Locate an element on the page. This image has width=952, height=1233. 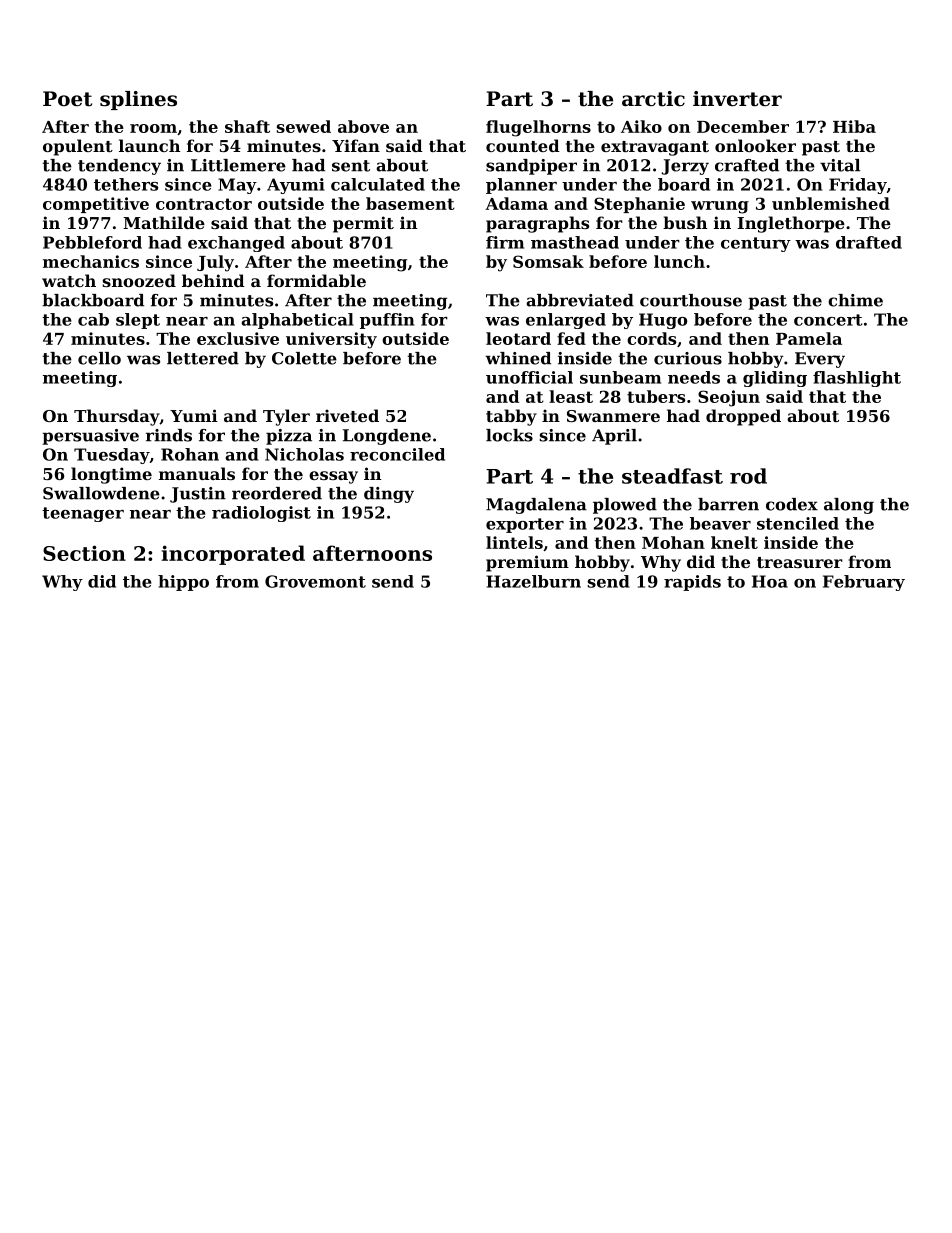
mechanics is located at coordinates (91, 261).
